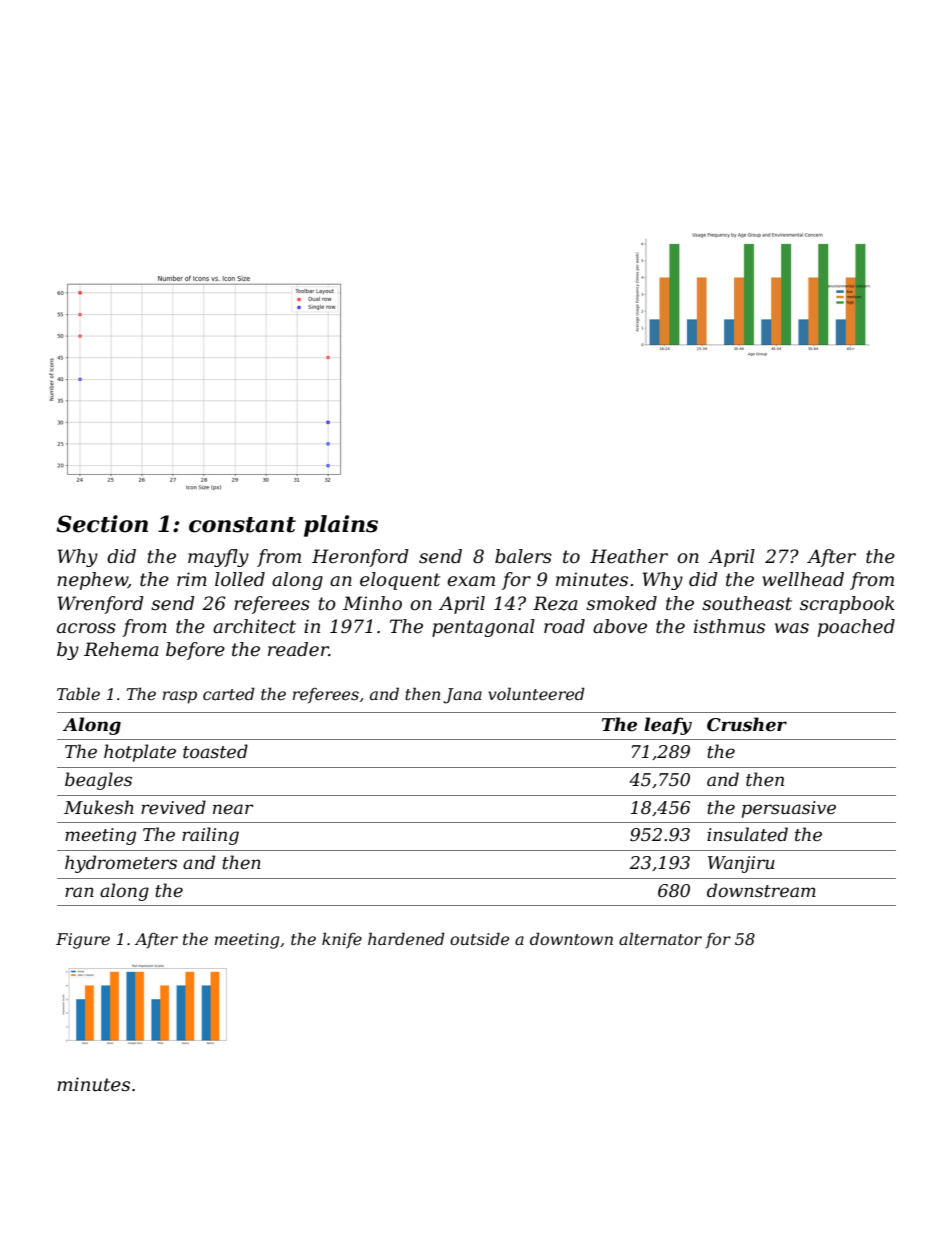 Image resolution: width=952 pixels, height=1233 pixels. I want to click on isthmus, so click(729, 626).
